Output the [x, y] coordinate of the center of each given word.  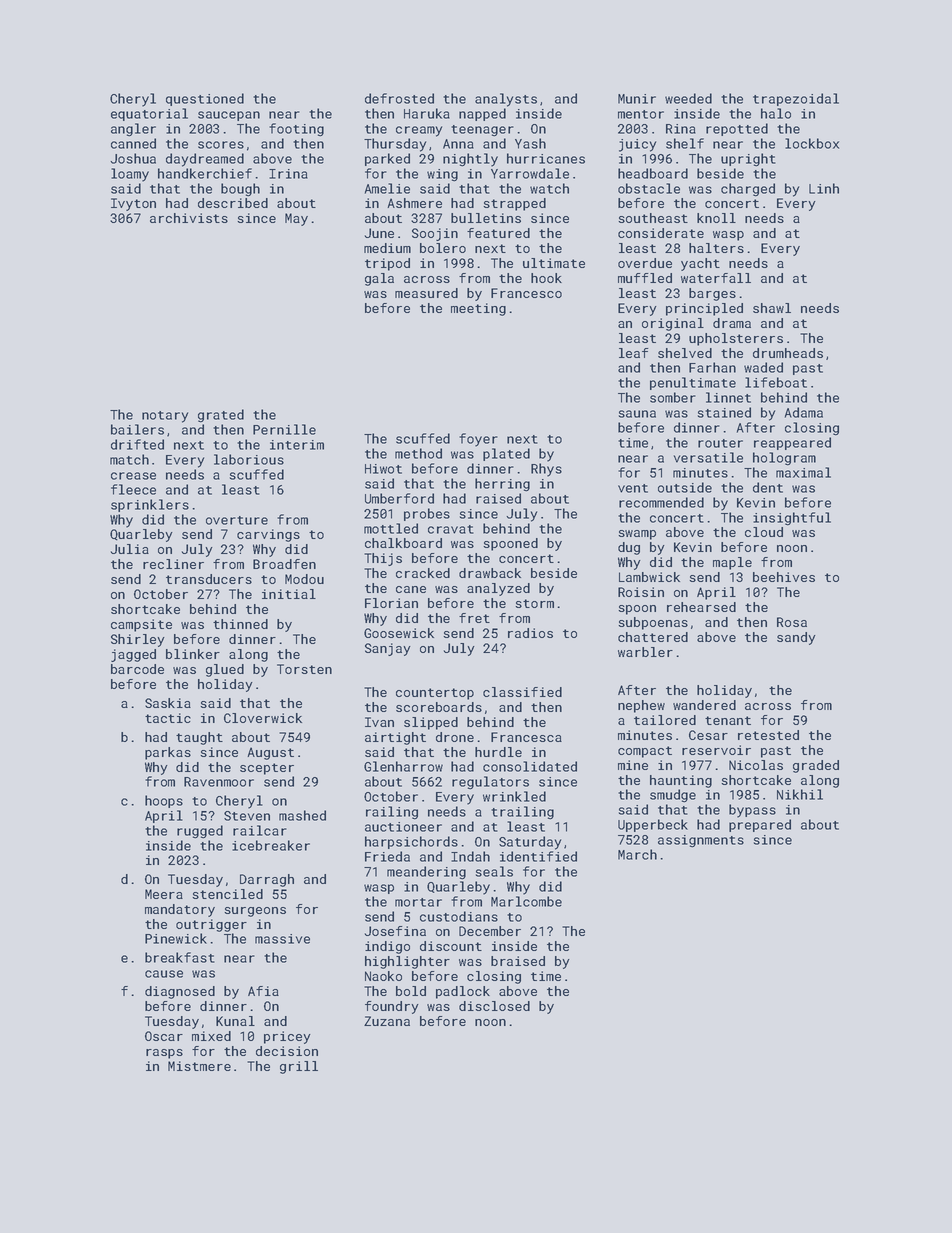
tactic [168, 718]
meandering [426, 873]
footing [296, 130]
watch [549, 188]
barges [712, 294]
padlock [463, 992]
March [637, 854]
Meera [164, 894]
